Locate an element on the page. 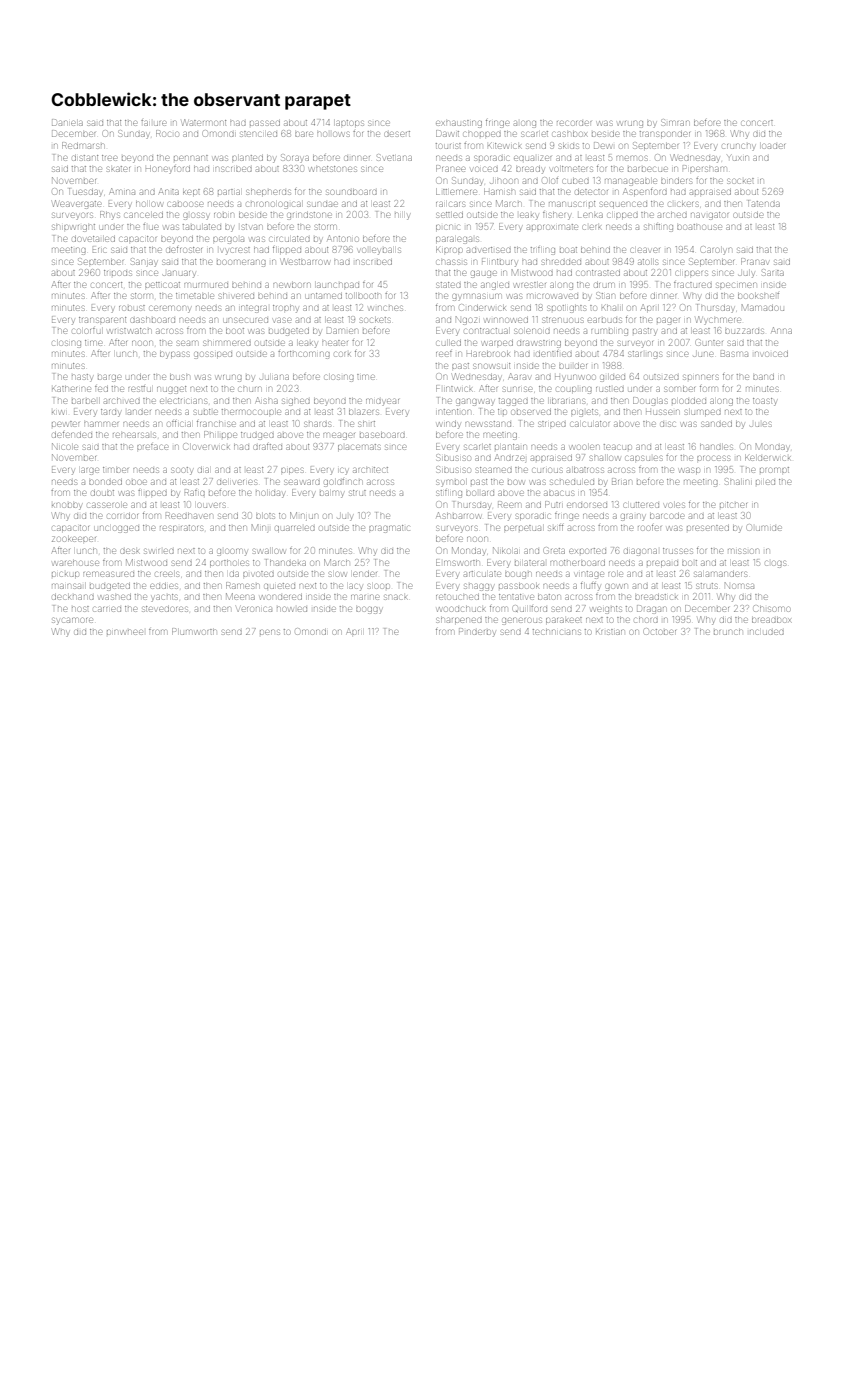 Image resolution: width=849 pixels, height=1400 pixels. Watermont is located at coordinates (204, 122).
